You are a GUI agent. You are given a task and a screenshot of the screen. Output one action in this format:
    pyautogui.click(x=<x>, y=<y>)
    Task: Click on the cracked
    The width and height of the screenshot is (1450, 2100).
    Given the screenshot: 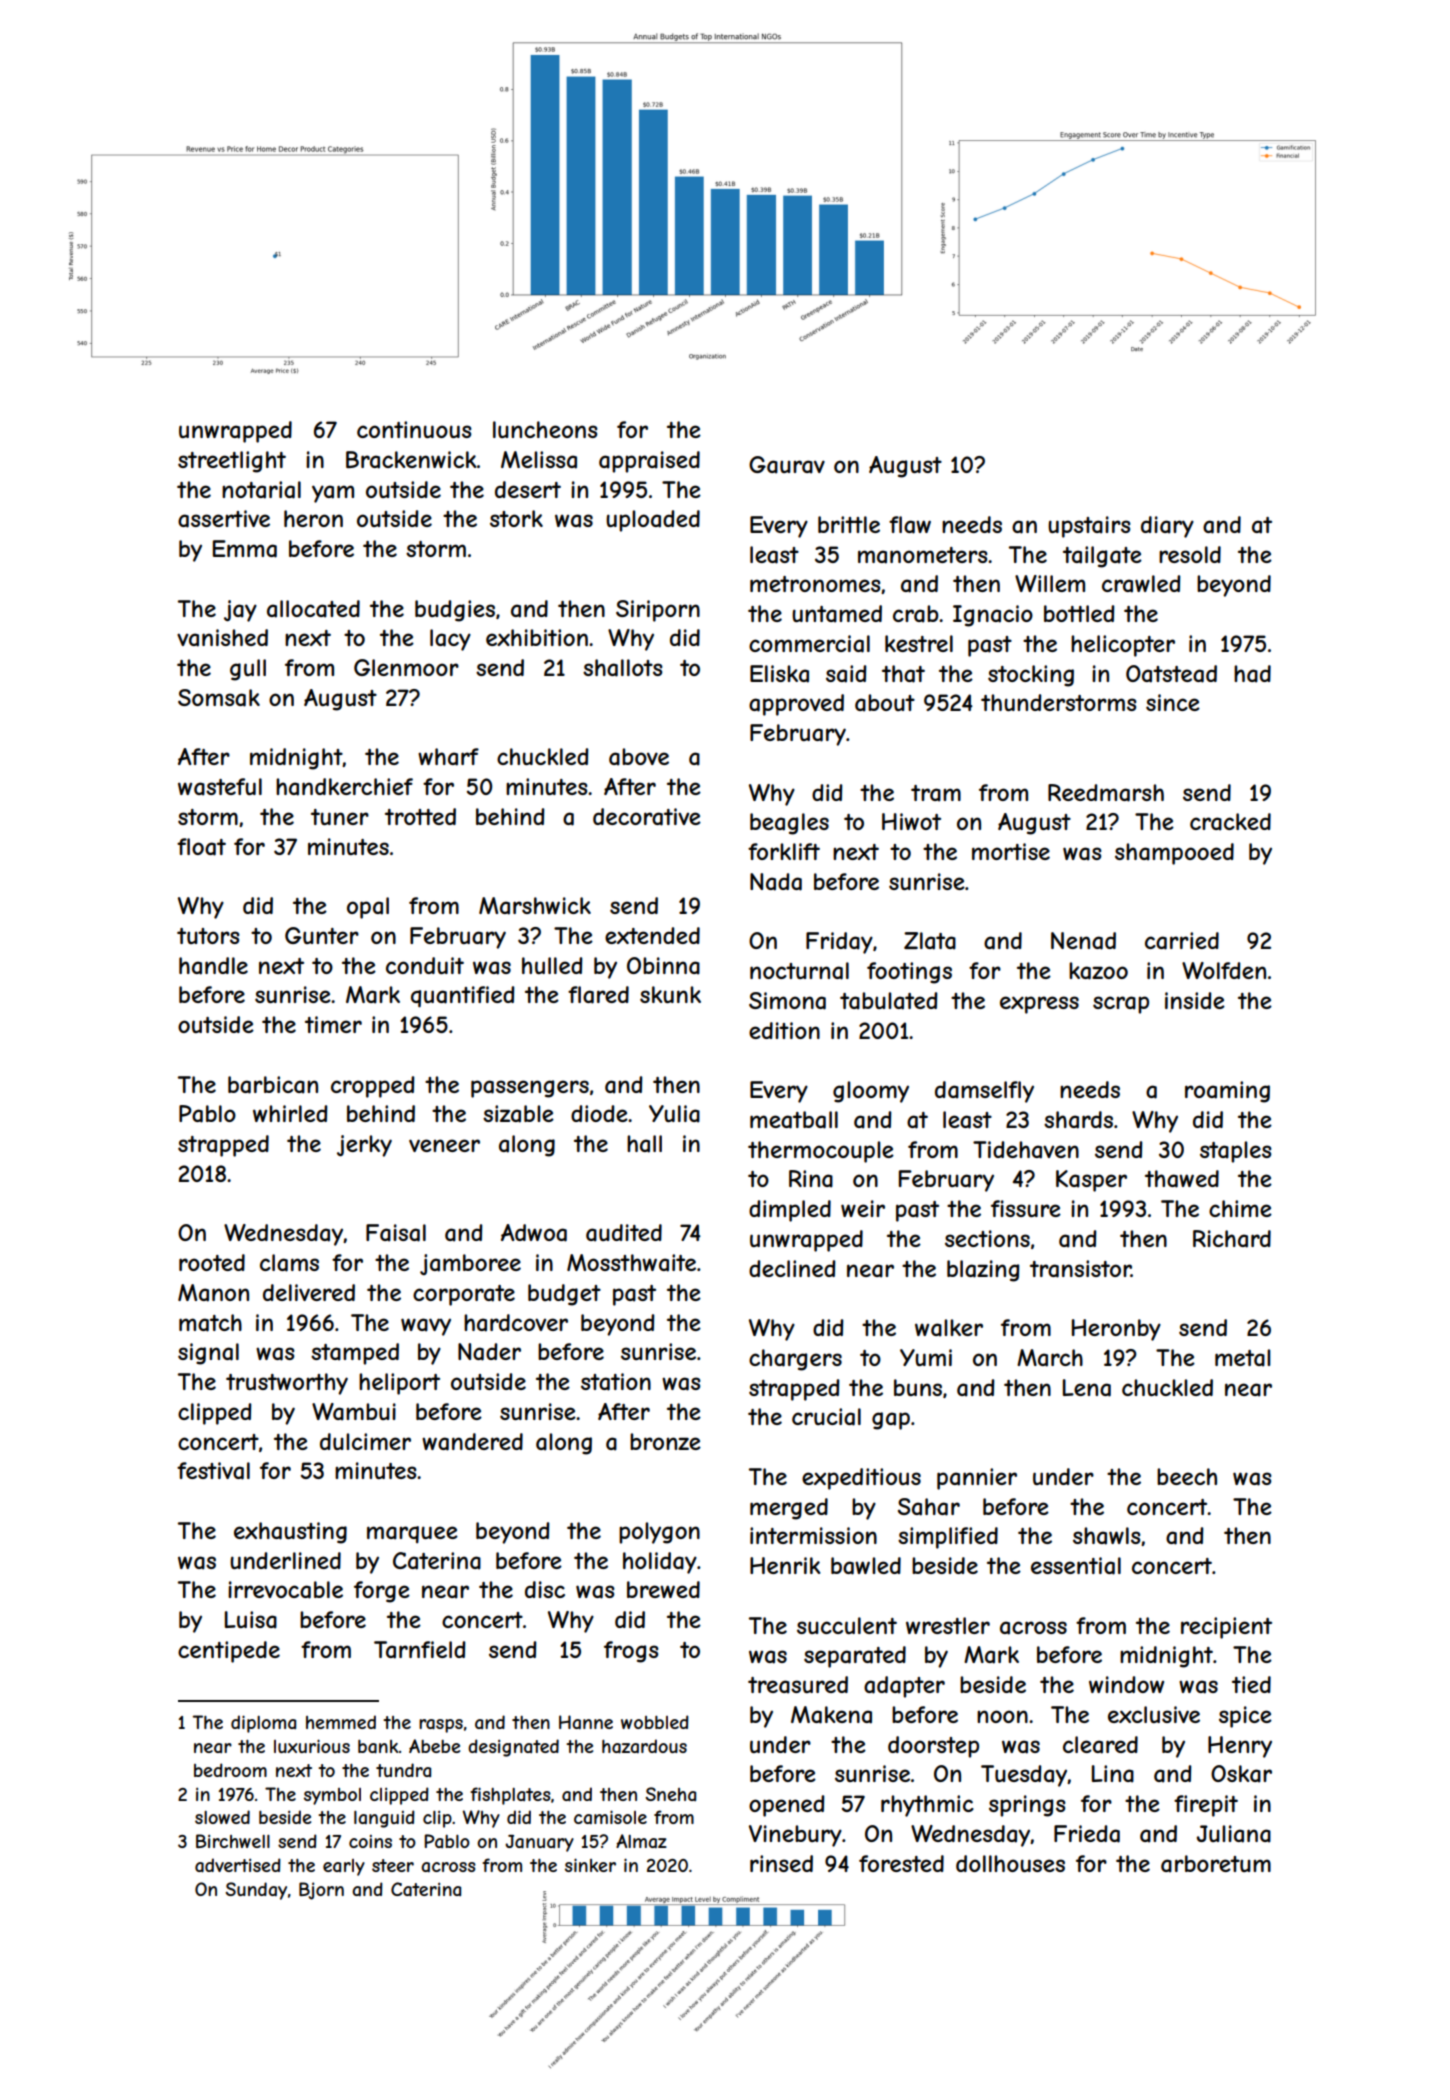 What is the action you would take?
    pyautogui.click(x=1230, y=822)
